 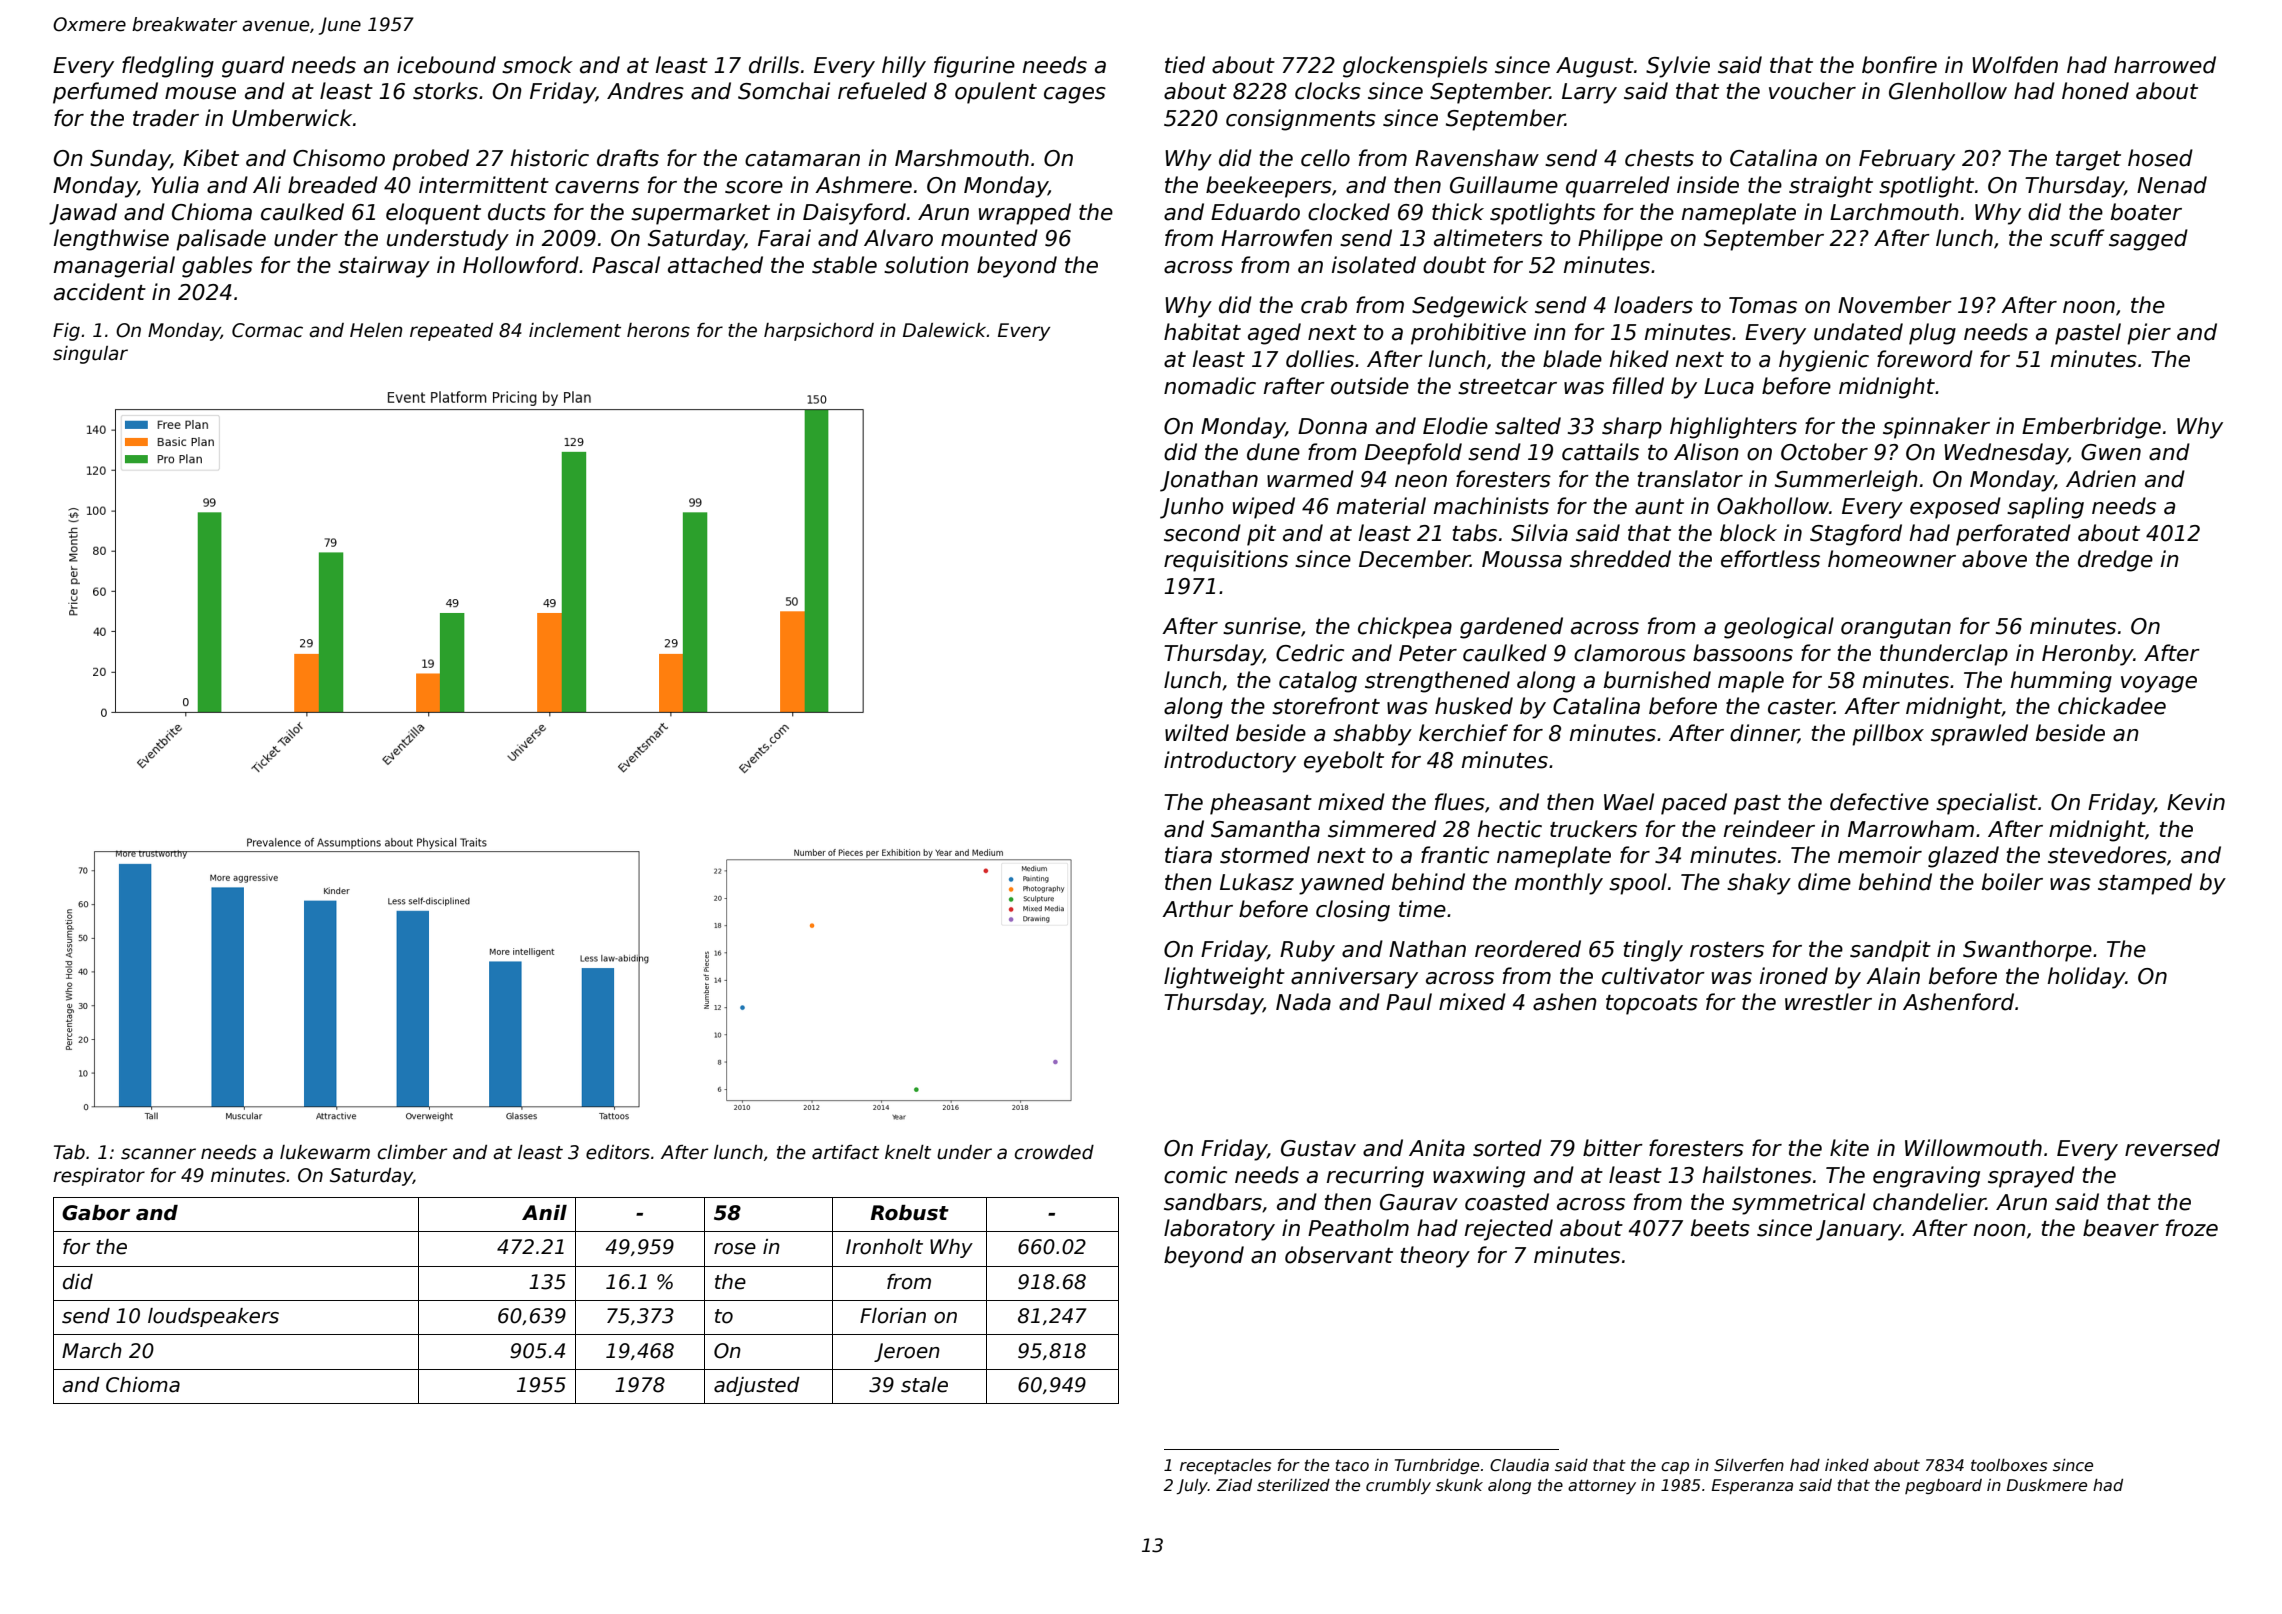 What do you see at coordinates (1847, 1465) in the document?
I see `inked` at bounding box center [1847, 1465].
